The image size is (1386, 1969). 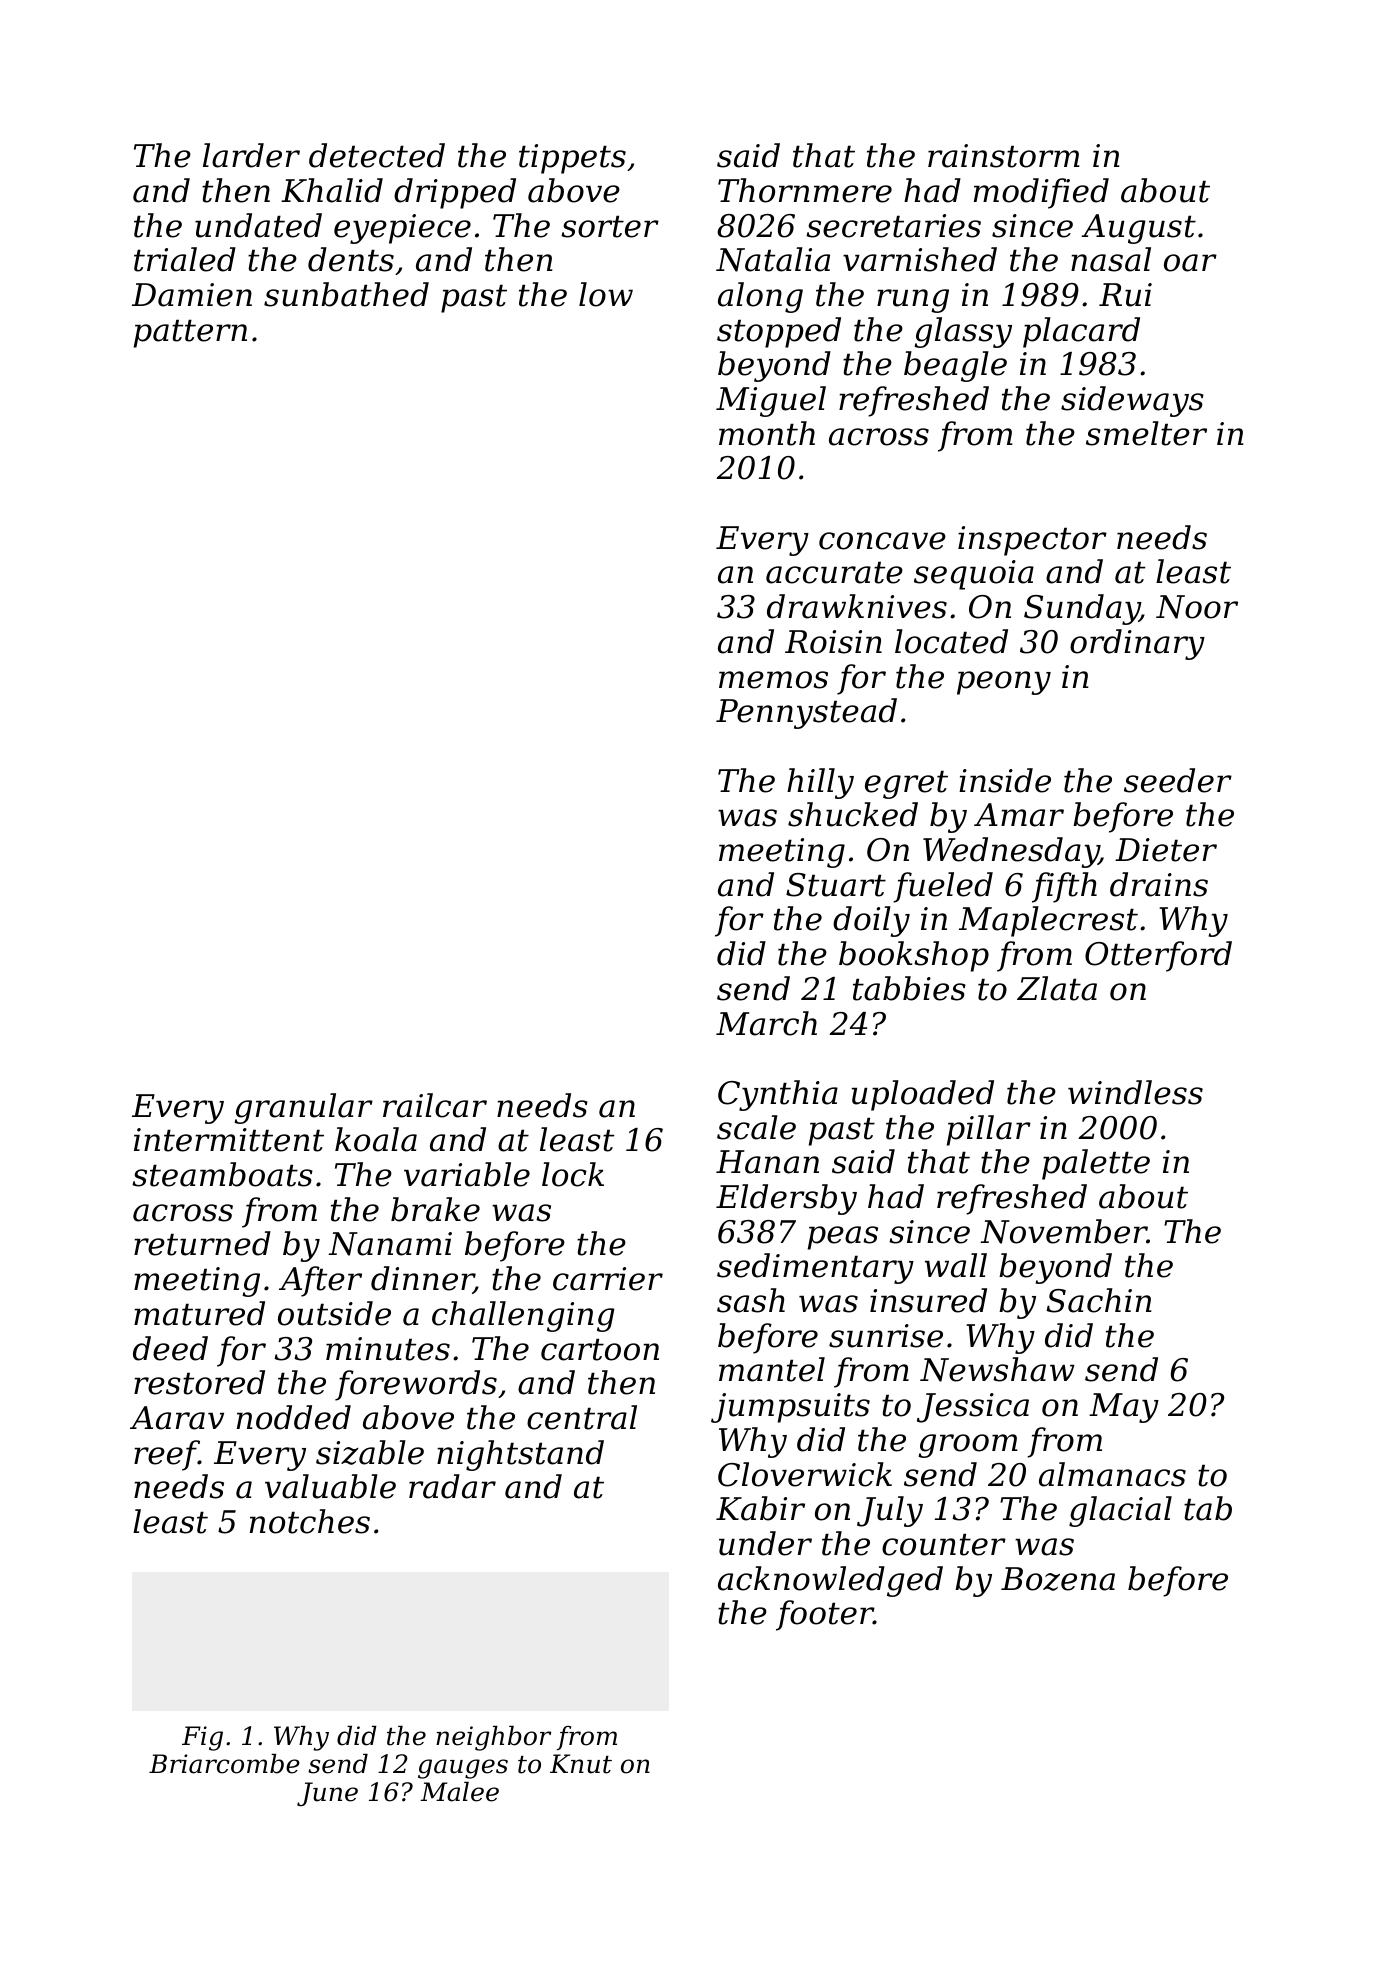 What do you see at coordinates (581, 1764) in the document?
I see `Knut` at bounding box center [581, 1764].
